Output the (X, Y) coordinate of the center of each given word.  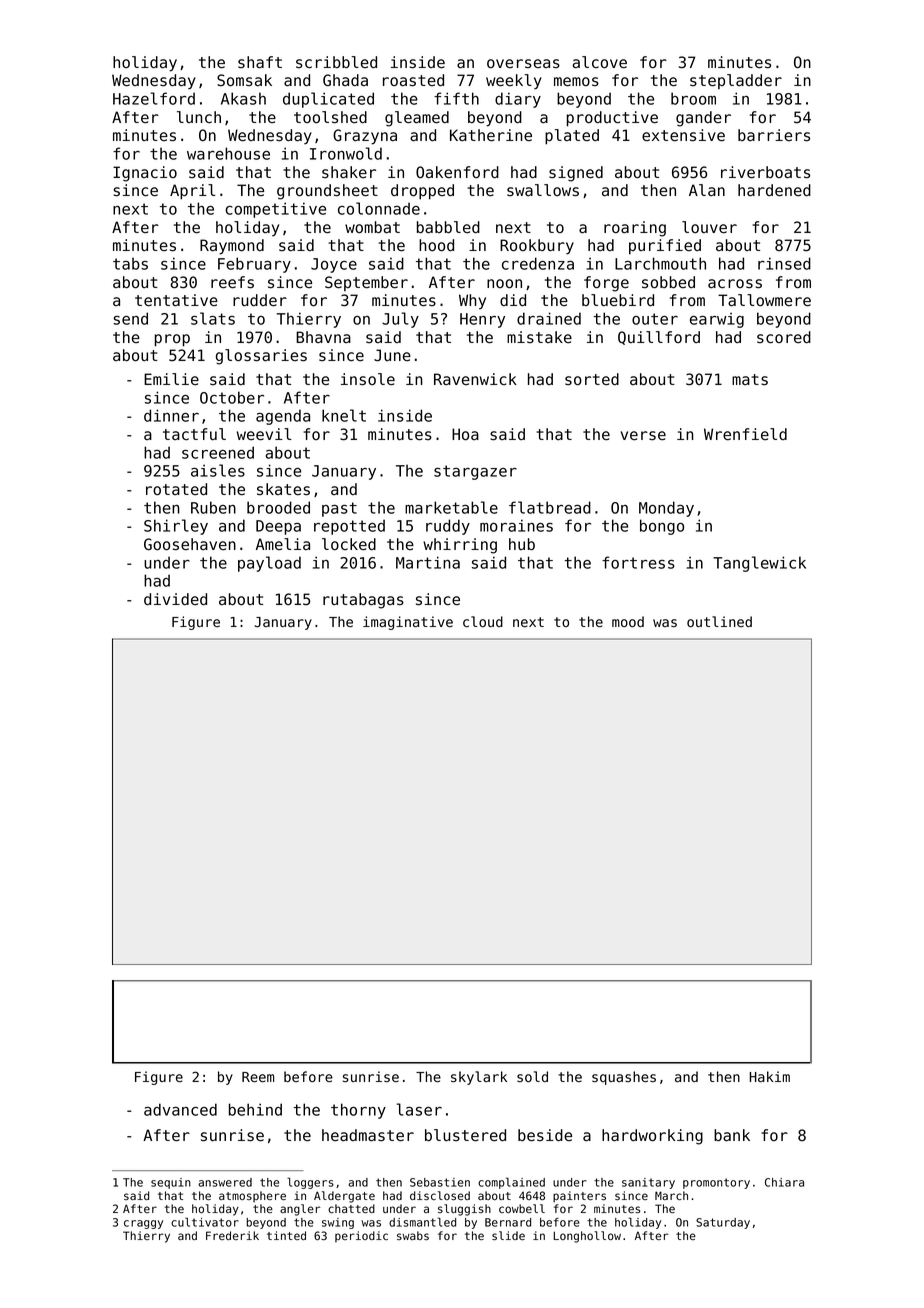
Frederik (232, 1235)
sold (532, 1076)
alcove (599, 62)
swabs (413, 1235)
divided (175, 599)
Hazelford (154, 98)
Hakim (770, 1077)
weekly (514, 82)
